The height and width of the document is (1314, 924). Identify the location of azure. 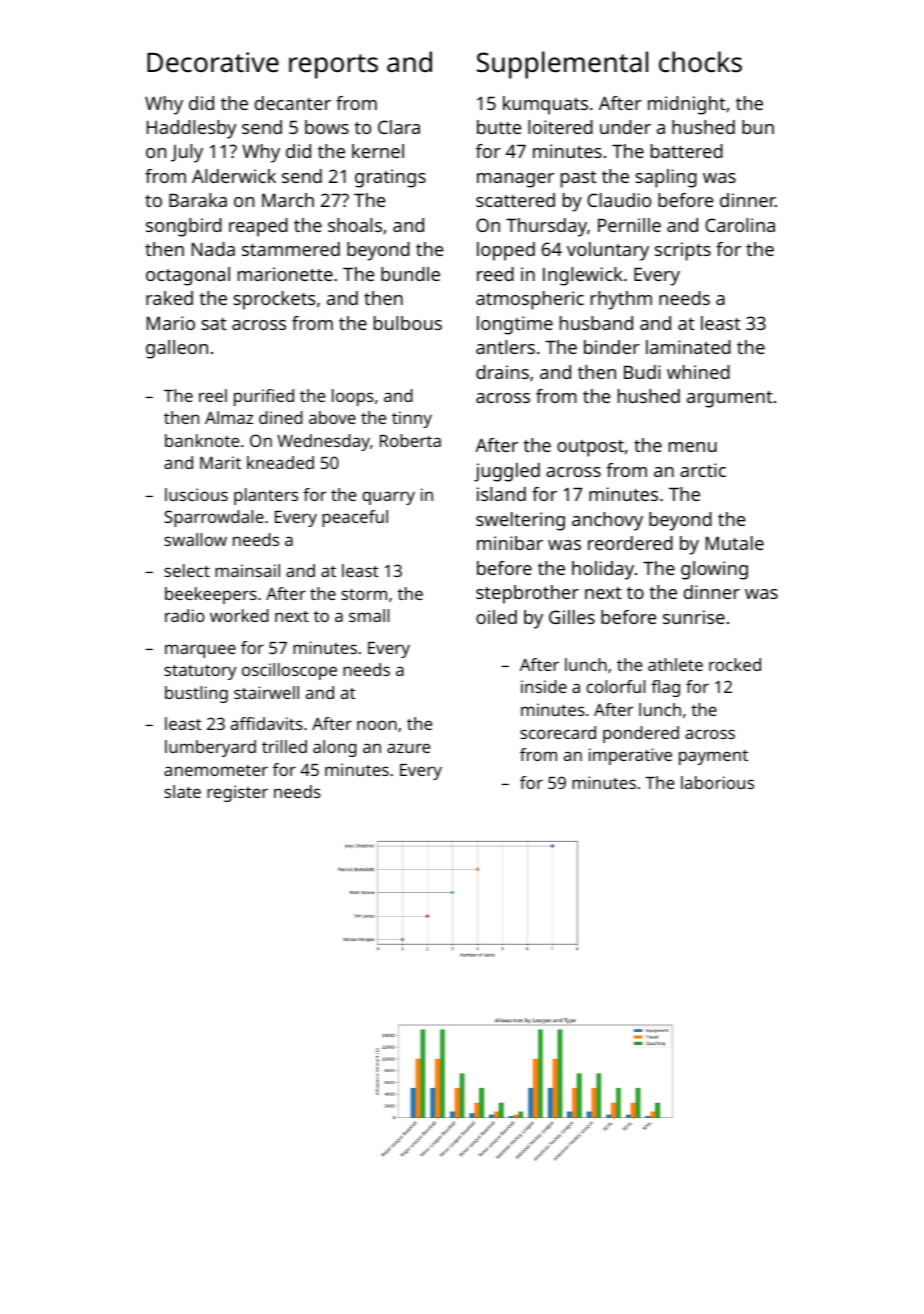
(408, 748).
